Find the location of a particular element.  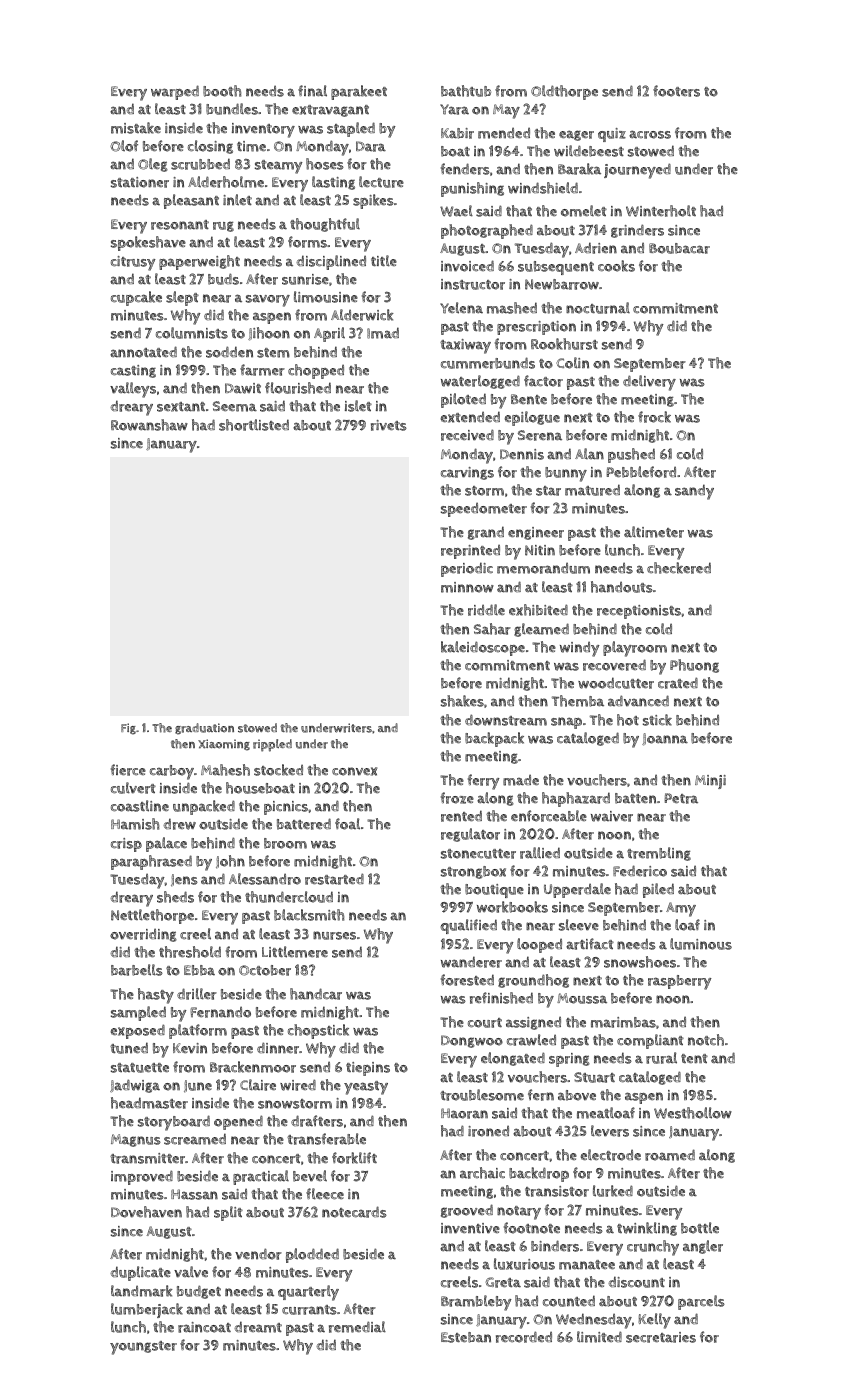

Phuong is located at coordinates (694, 666).
